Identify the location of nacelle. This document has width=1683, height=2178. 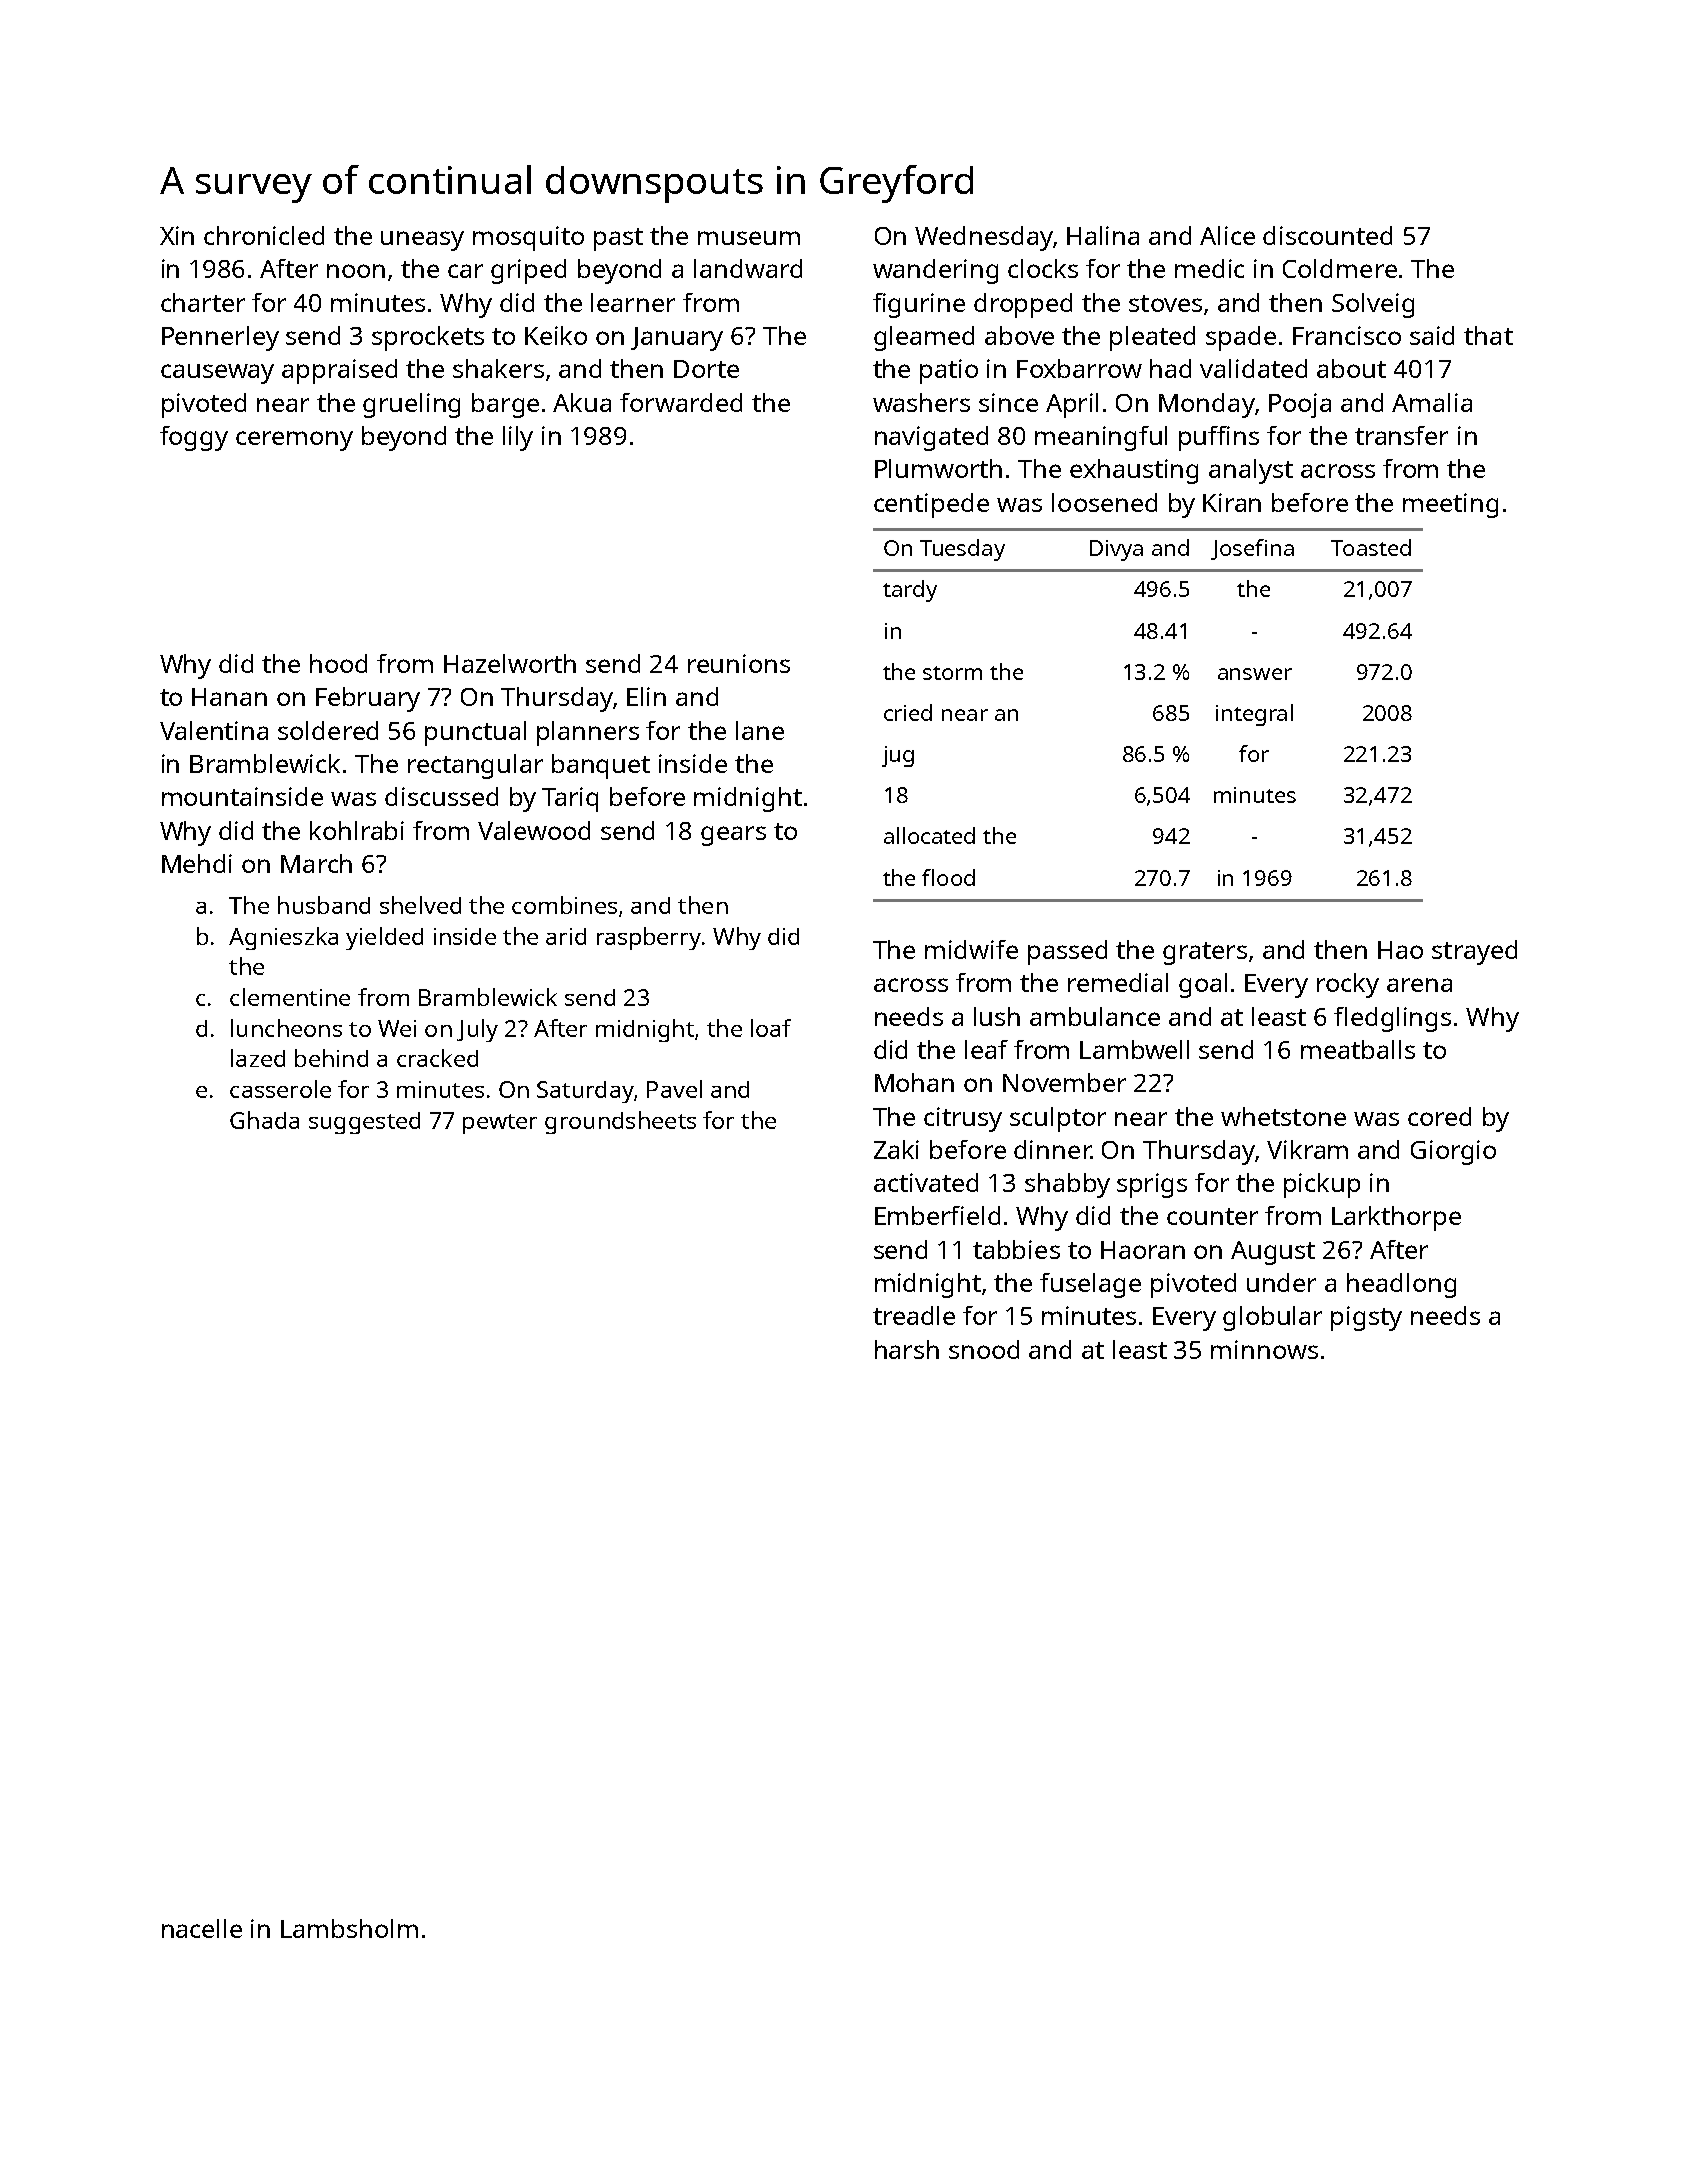
(202, 1928).
